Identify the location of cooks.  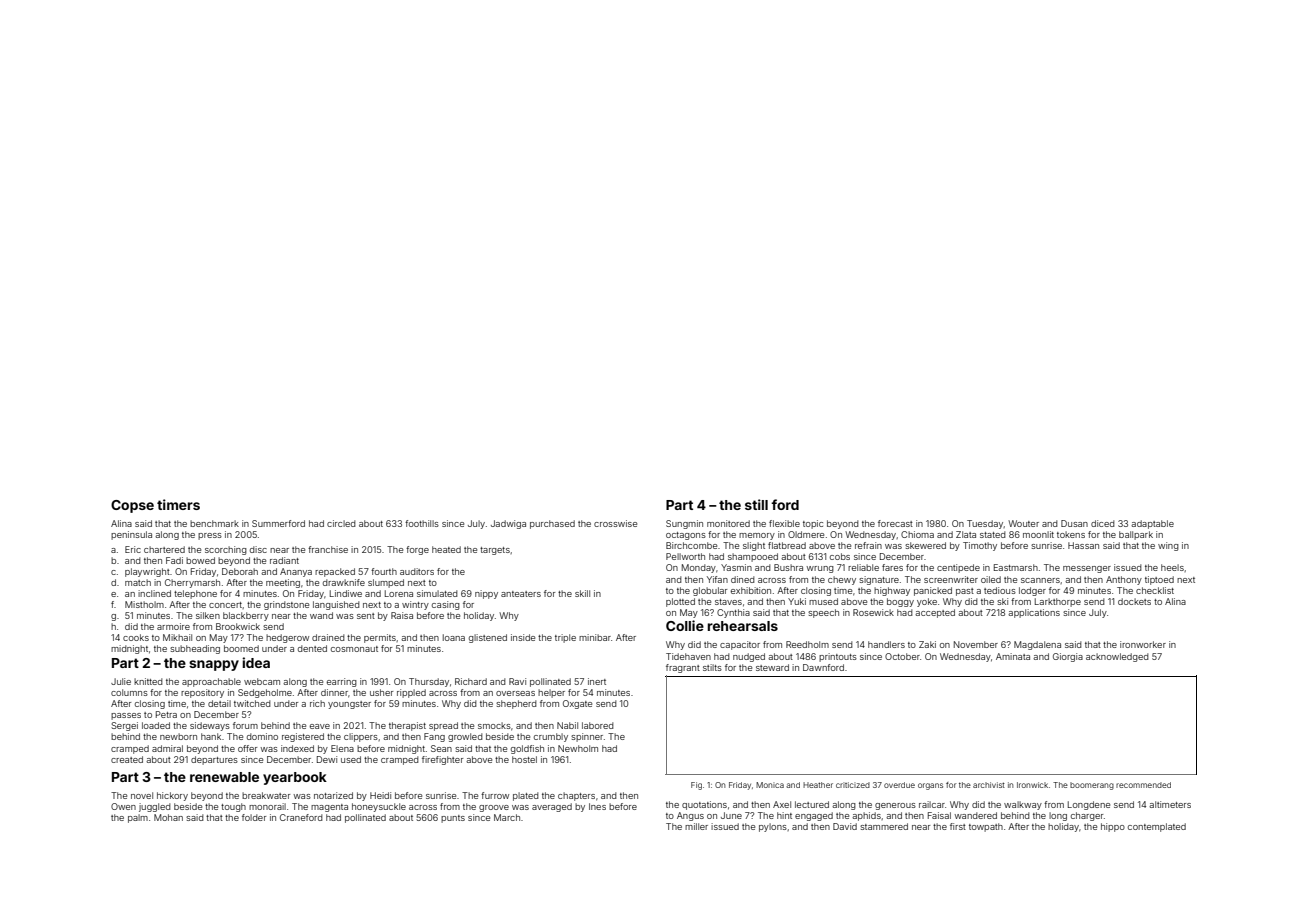
(136, 637).
